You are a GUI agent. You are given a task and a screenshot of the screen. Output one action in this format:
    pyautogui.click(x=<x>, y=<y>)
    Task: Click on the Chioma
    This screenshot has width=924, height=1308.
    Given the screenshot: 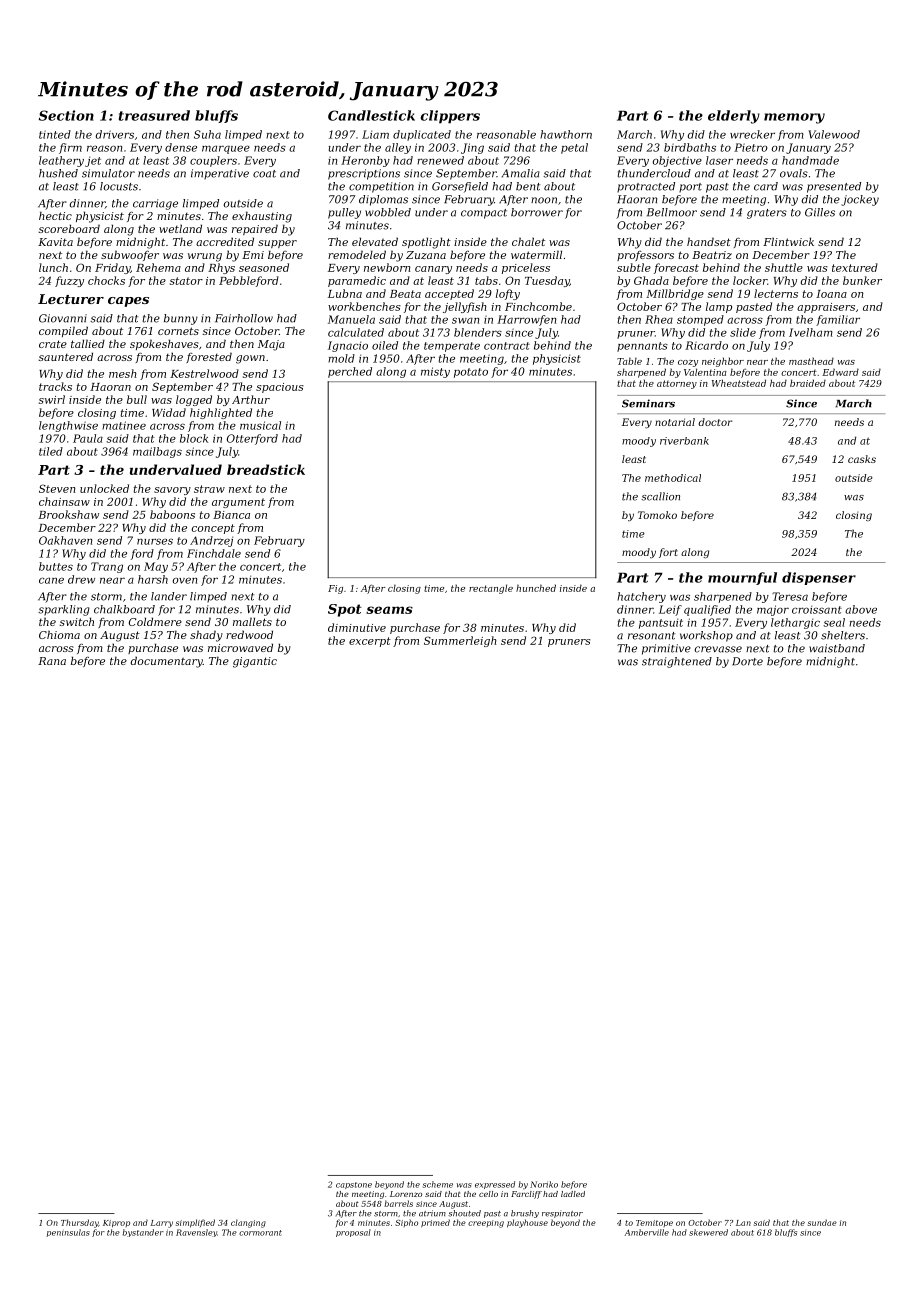 What is the action you would take?
    pyautogui.click(x=59, y=634)
